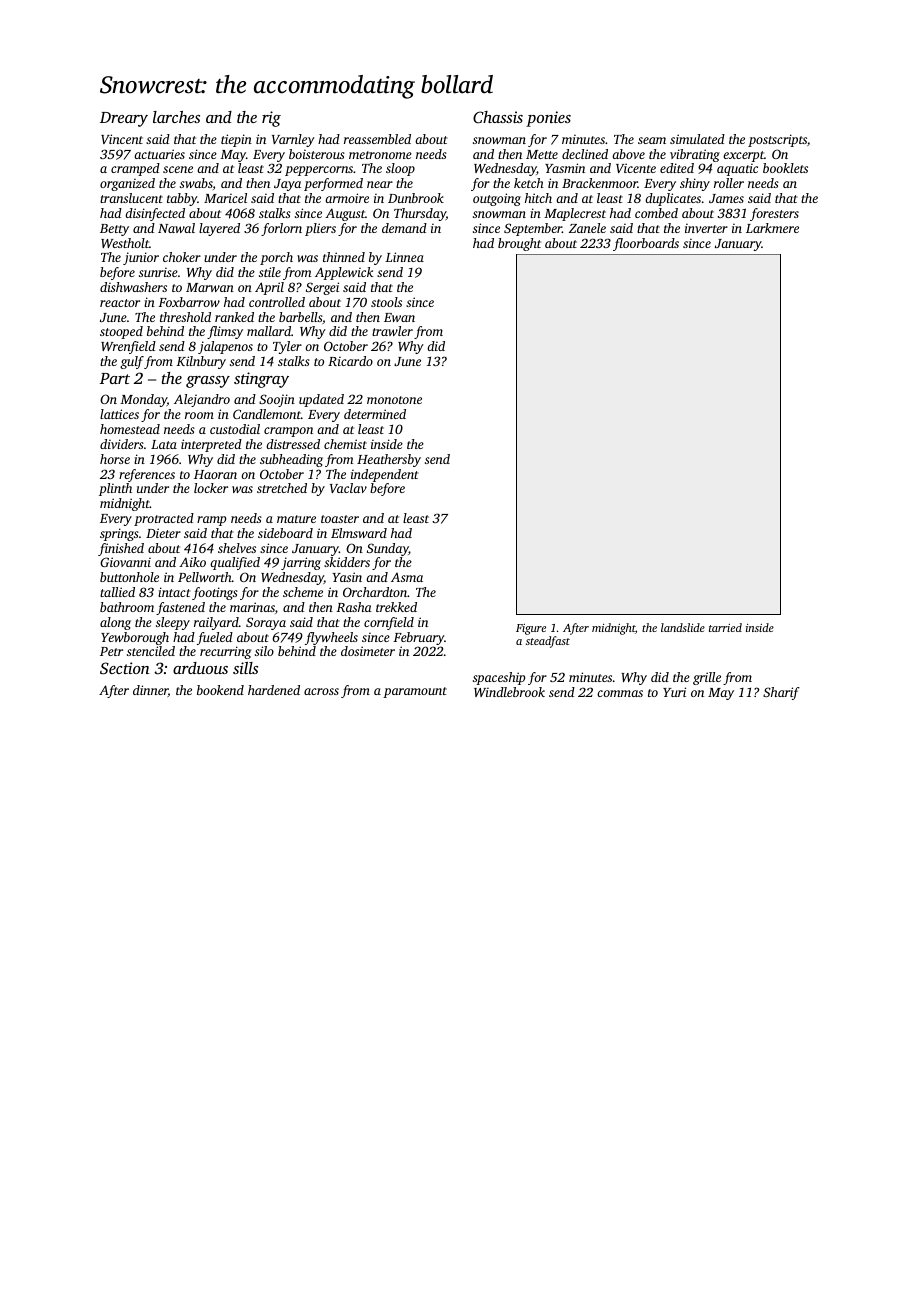  Describe the element at coordinates (185, 317) in the document. I see `threshold` at that location.
